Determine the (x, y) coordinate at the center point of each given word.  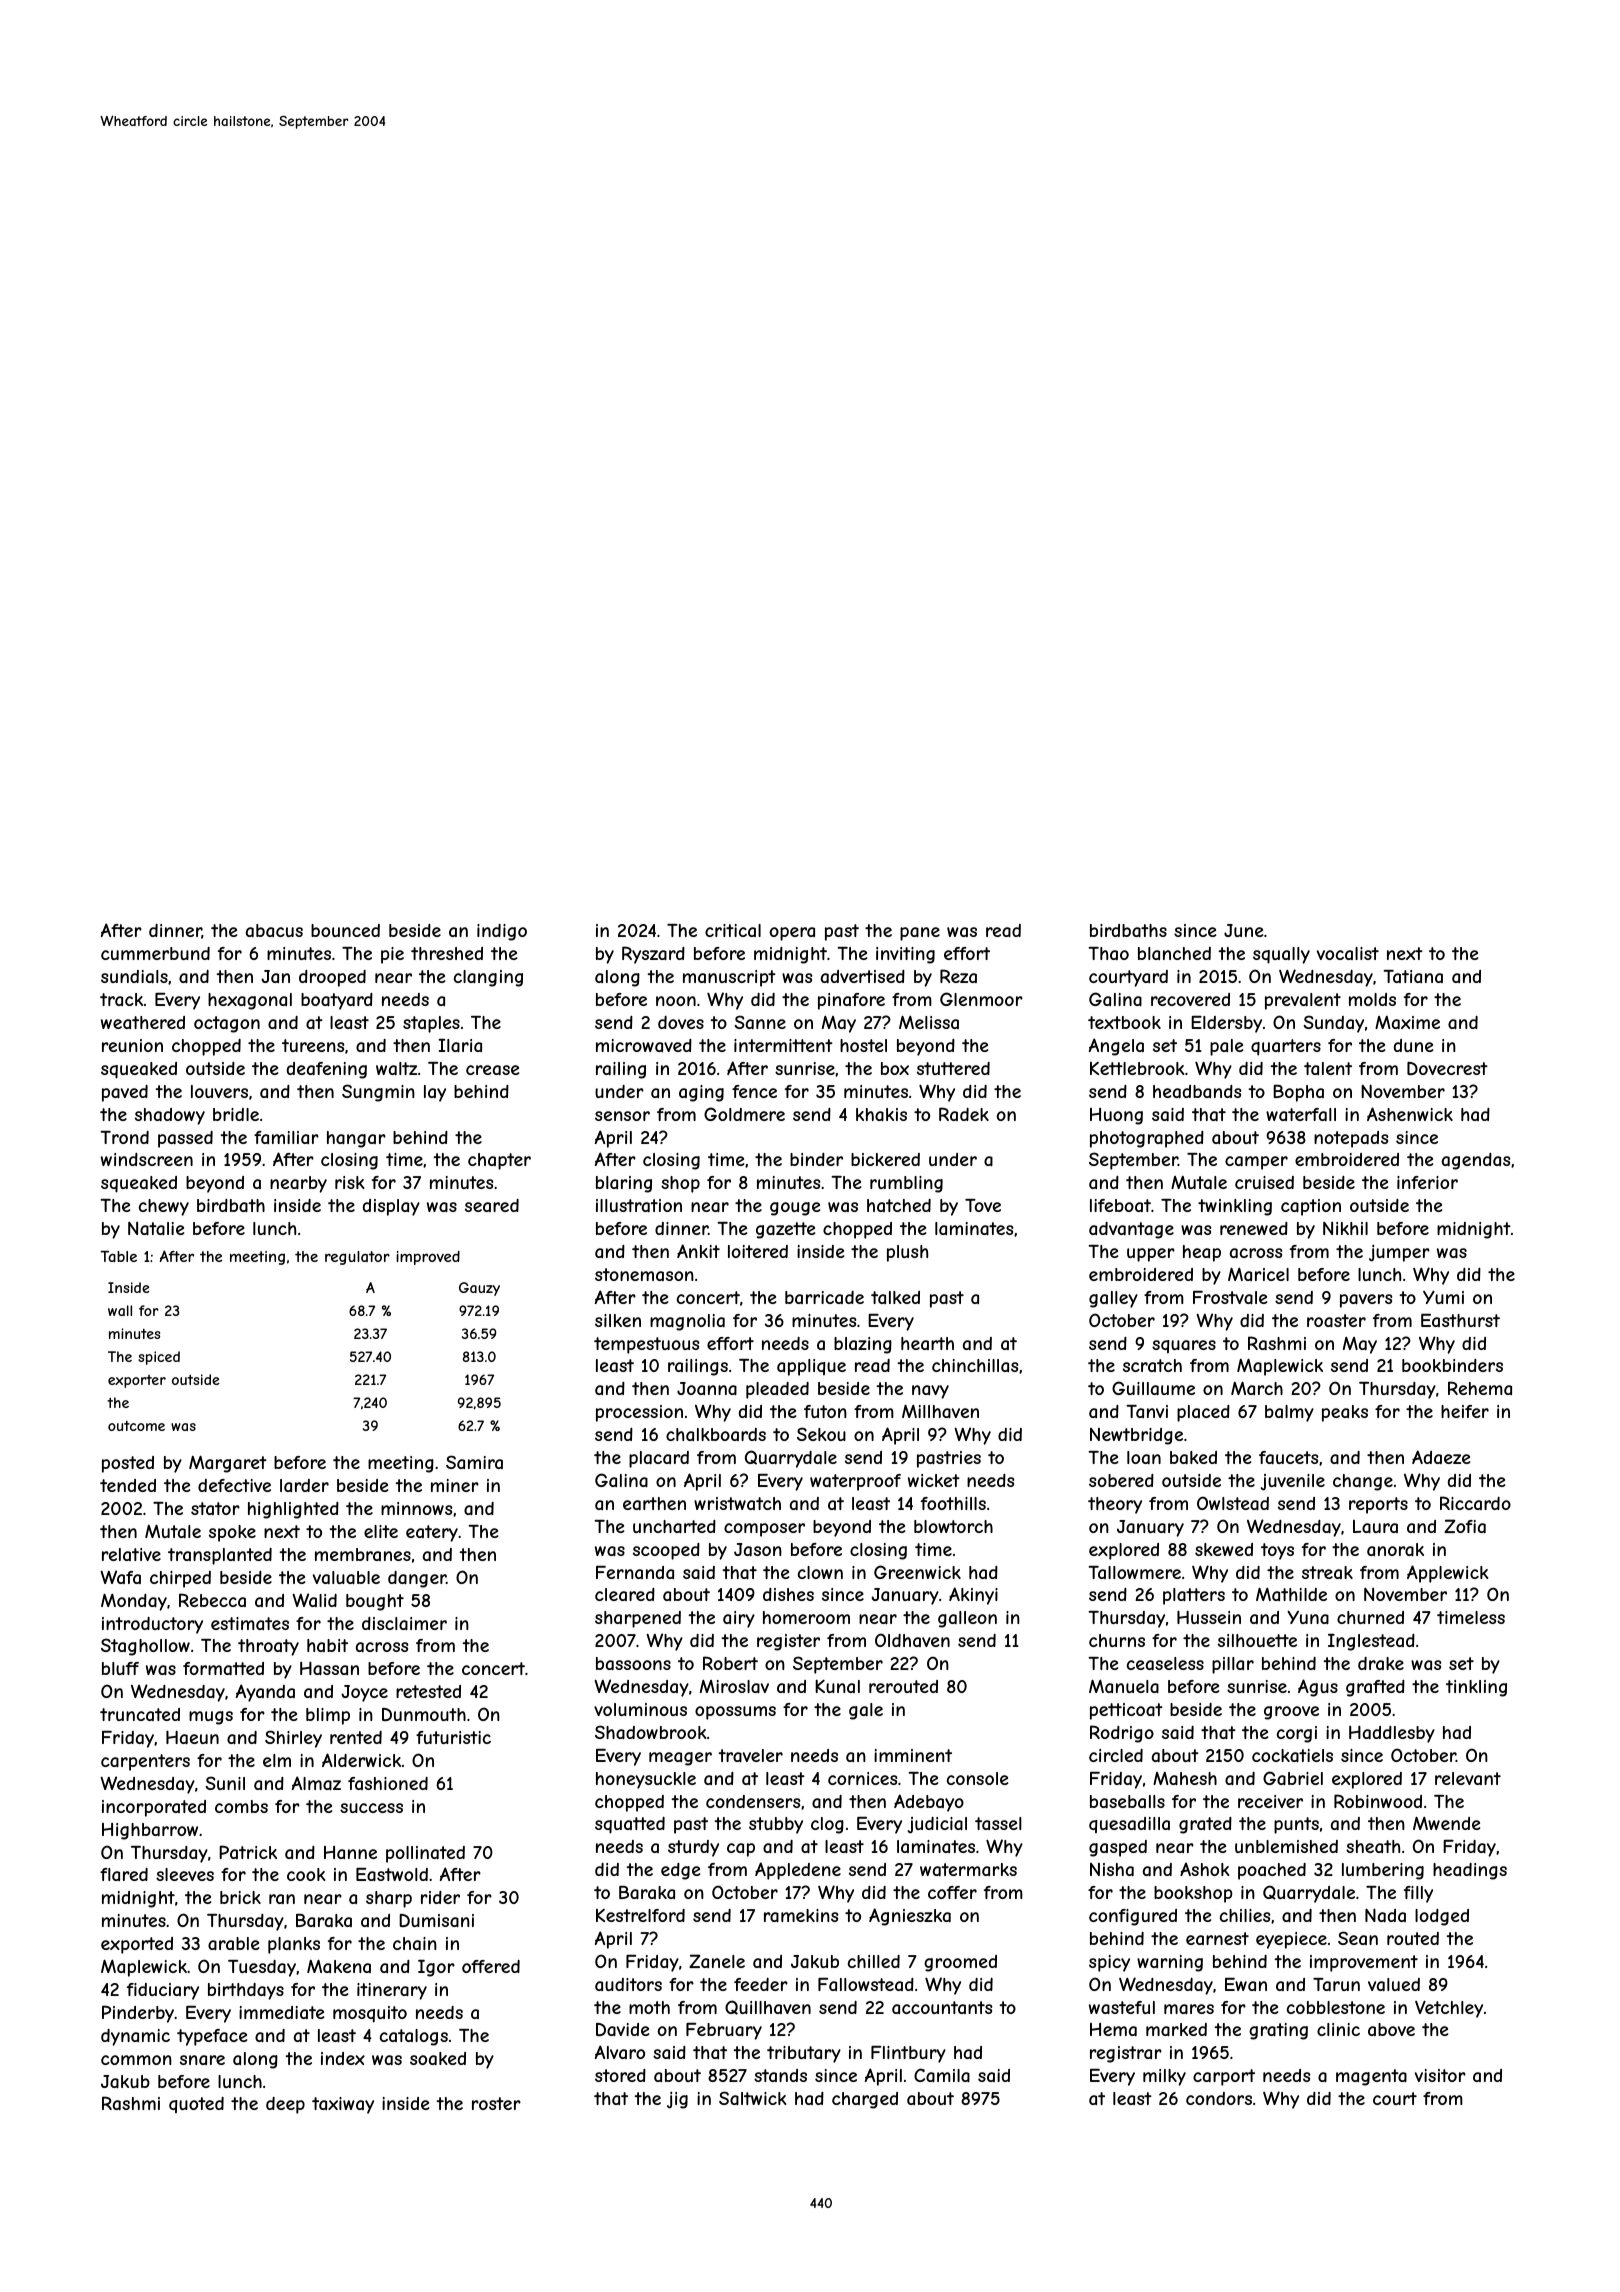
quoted (196, 2105)
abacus (274, 930)
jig (677, 2100)
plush (907, 1253)
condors (1219, 2098)
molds (1372, 999)
